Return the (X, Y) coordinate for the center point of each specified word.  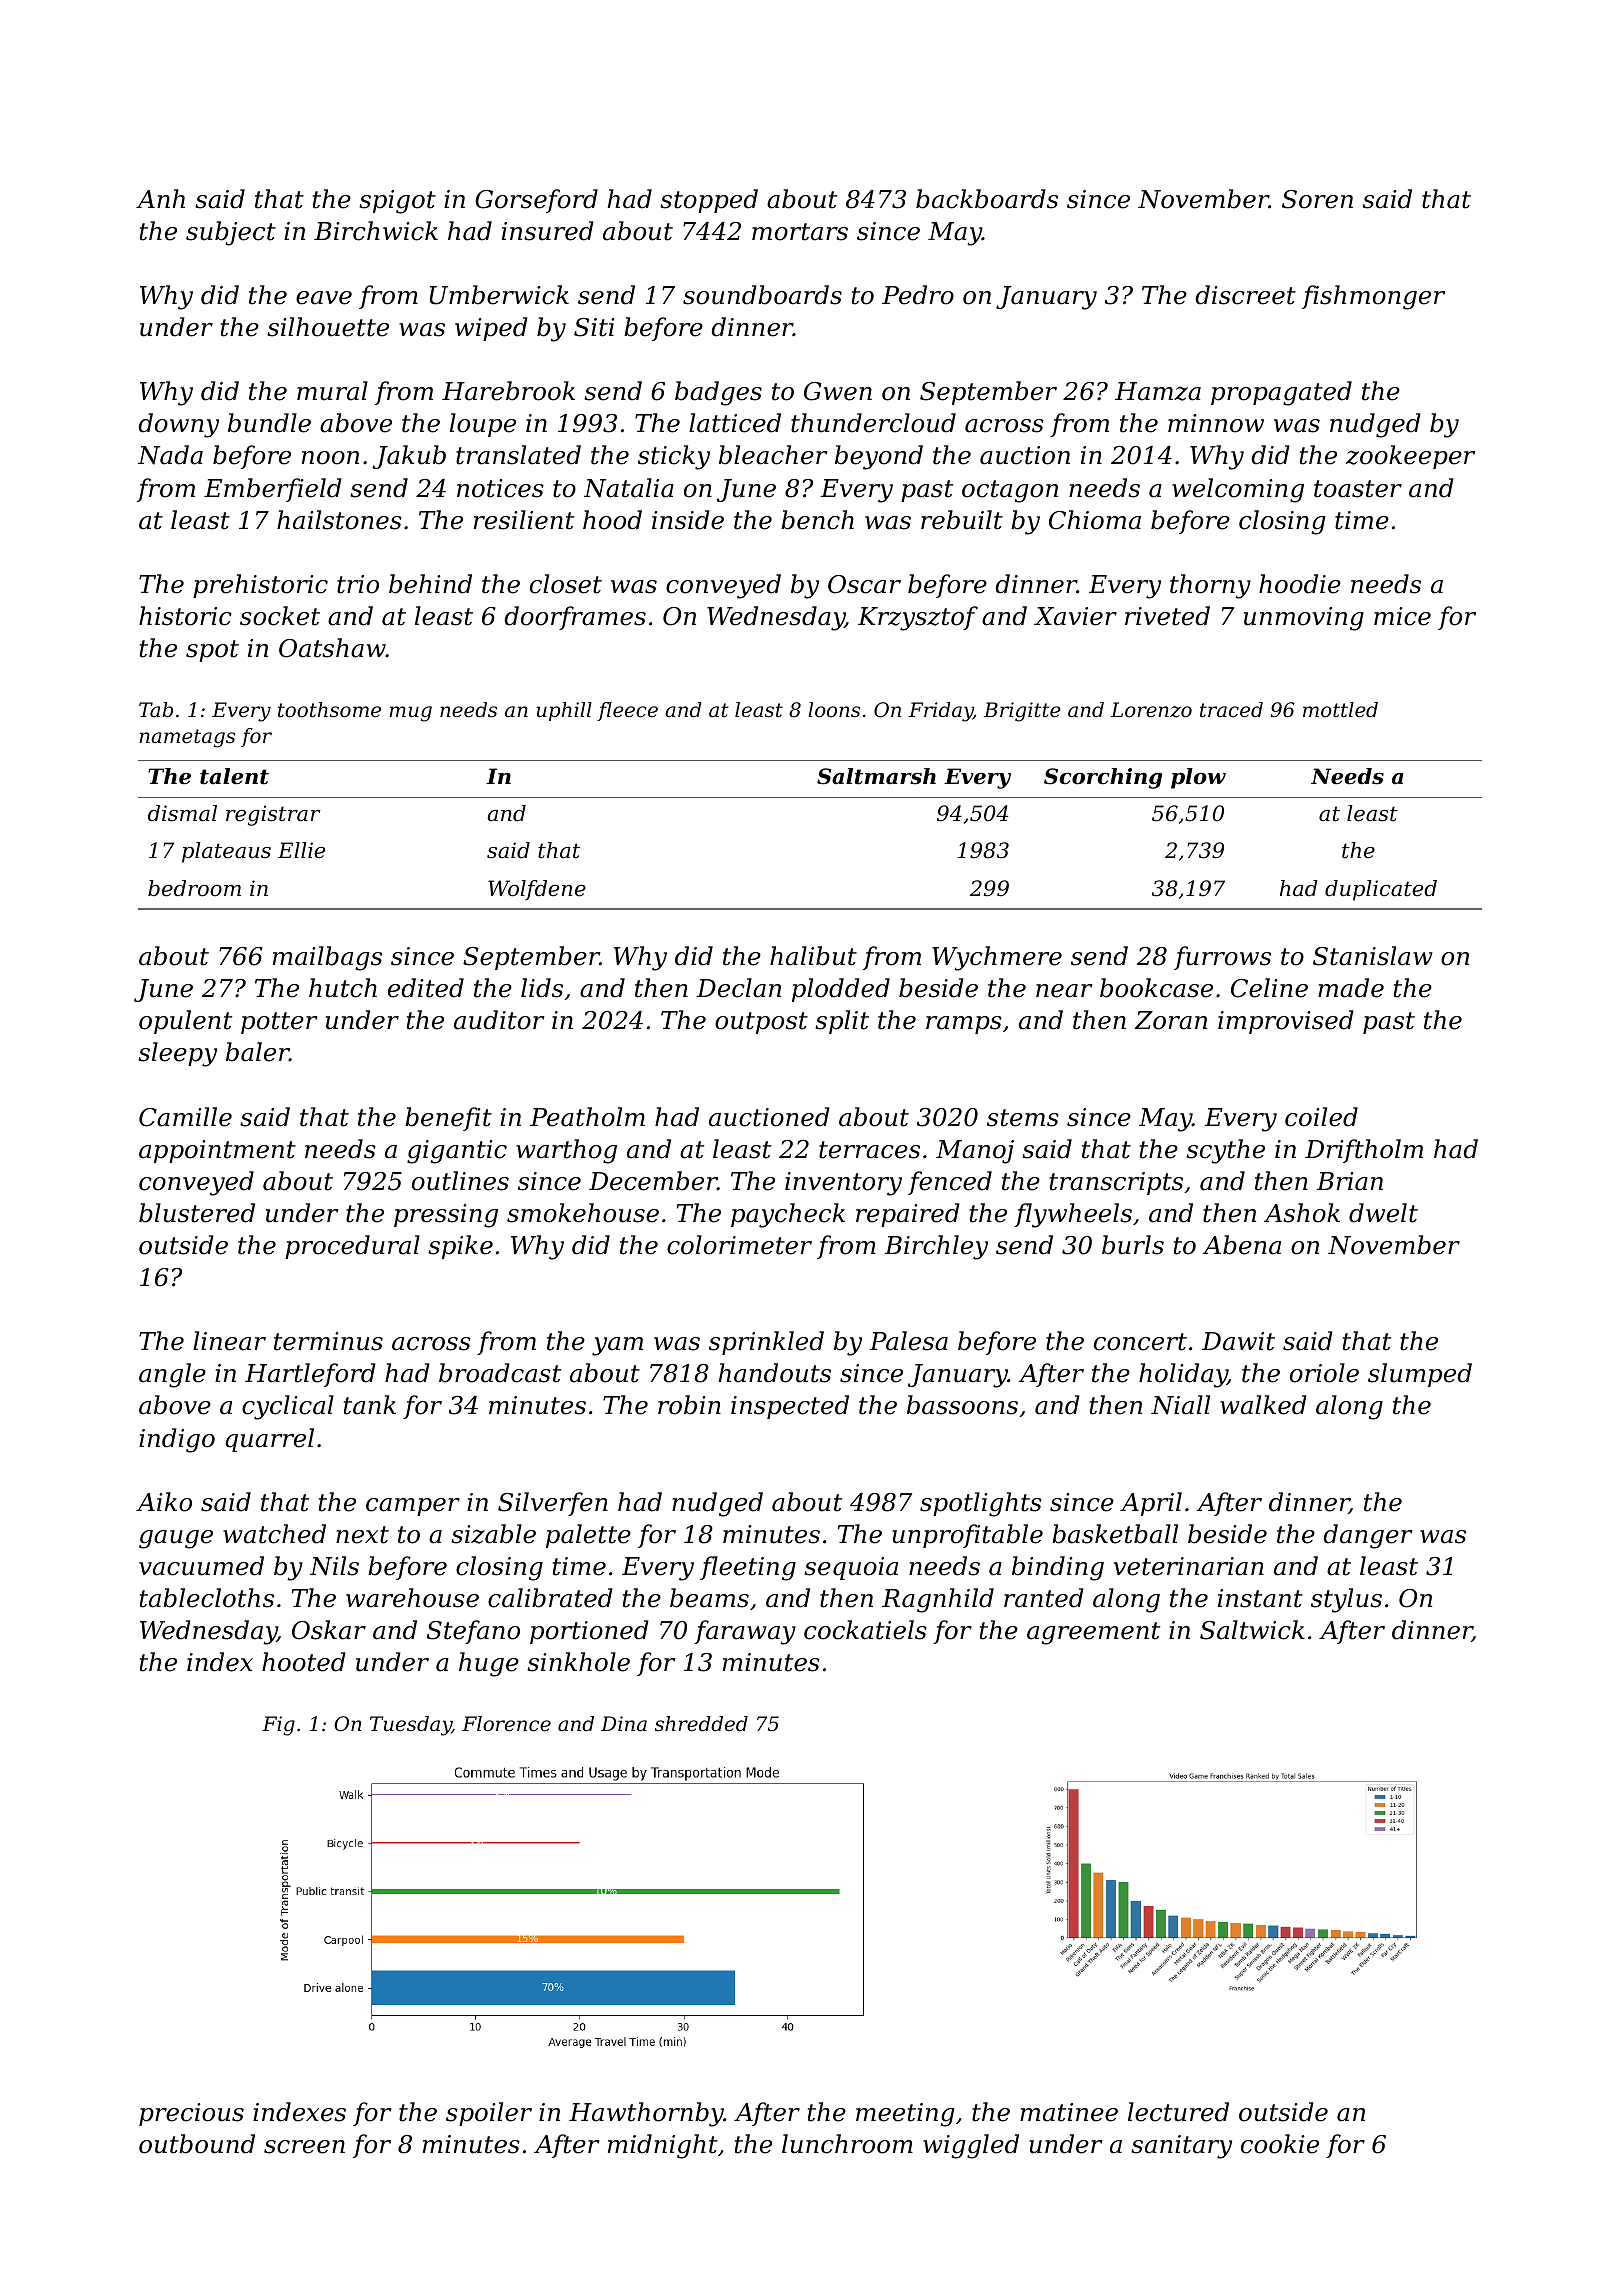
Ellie (301, 850)
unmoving (1304, 619)
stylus (1346, 1600)
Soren (1317, 199)
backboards (987, 199)
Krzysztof (918, 618)
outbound (197, 2144)
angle (172, 1375)
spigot (397, 202)
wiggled (971, 2146)
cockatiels (865, 1630)
